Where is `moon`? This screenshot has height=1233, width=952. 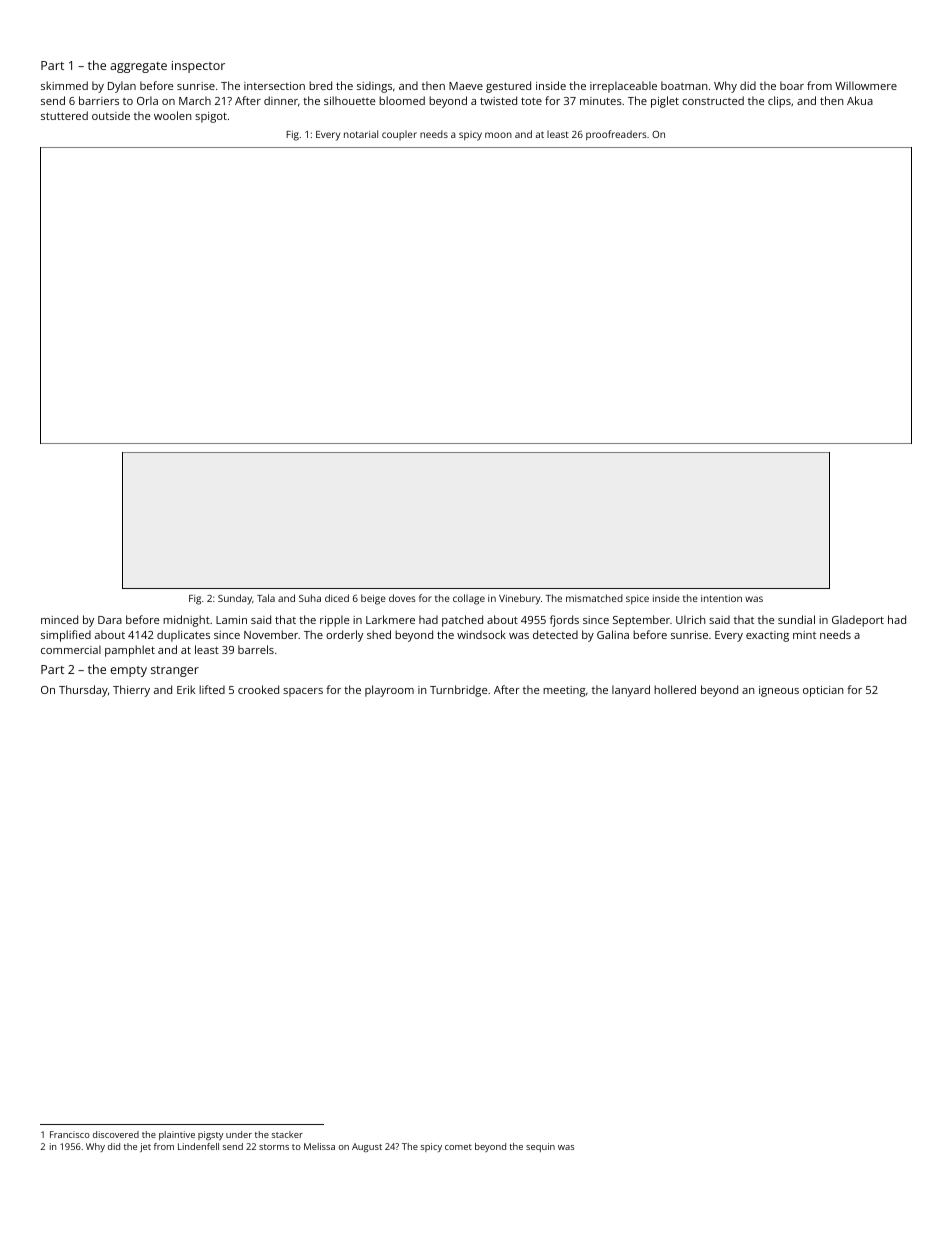 moon is located at coordinates (498, 135).
